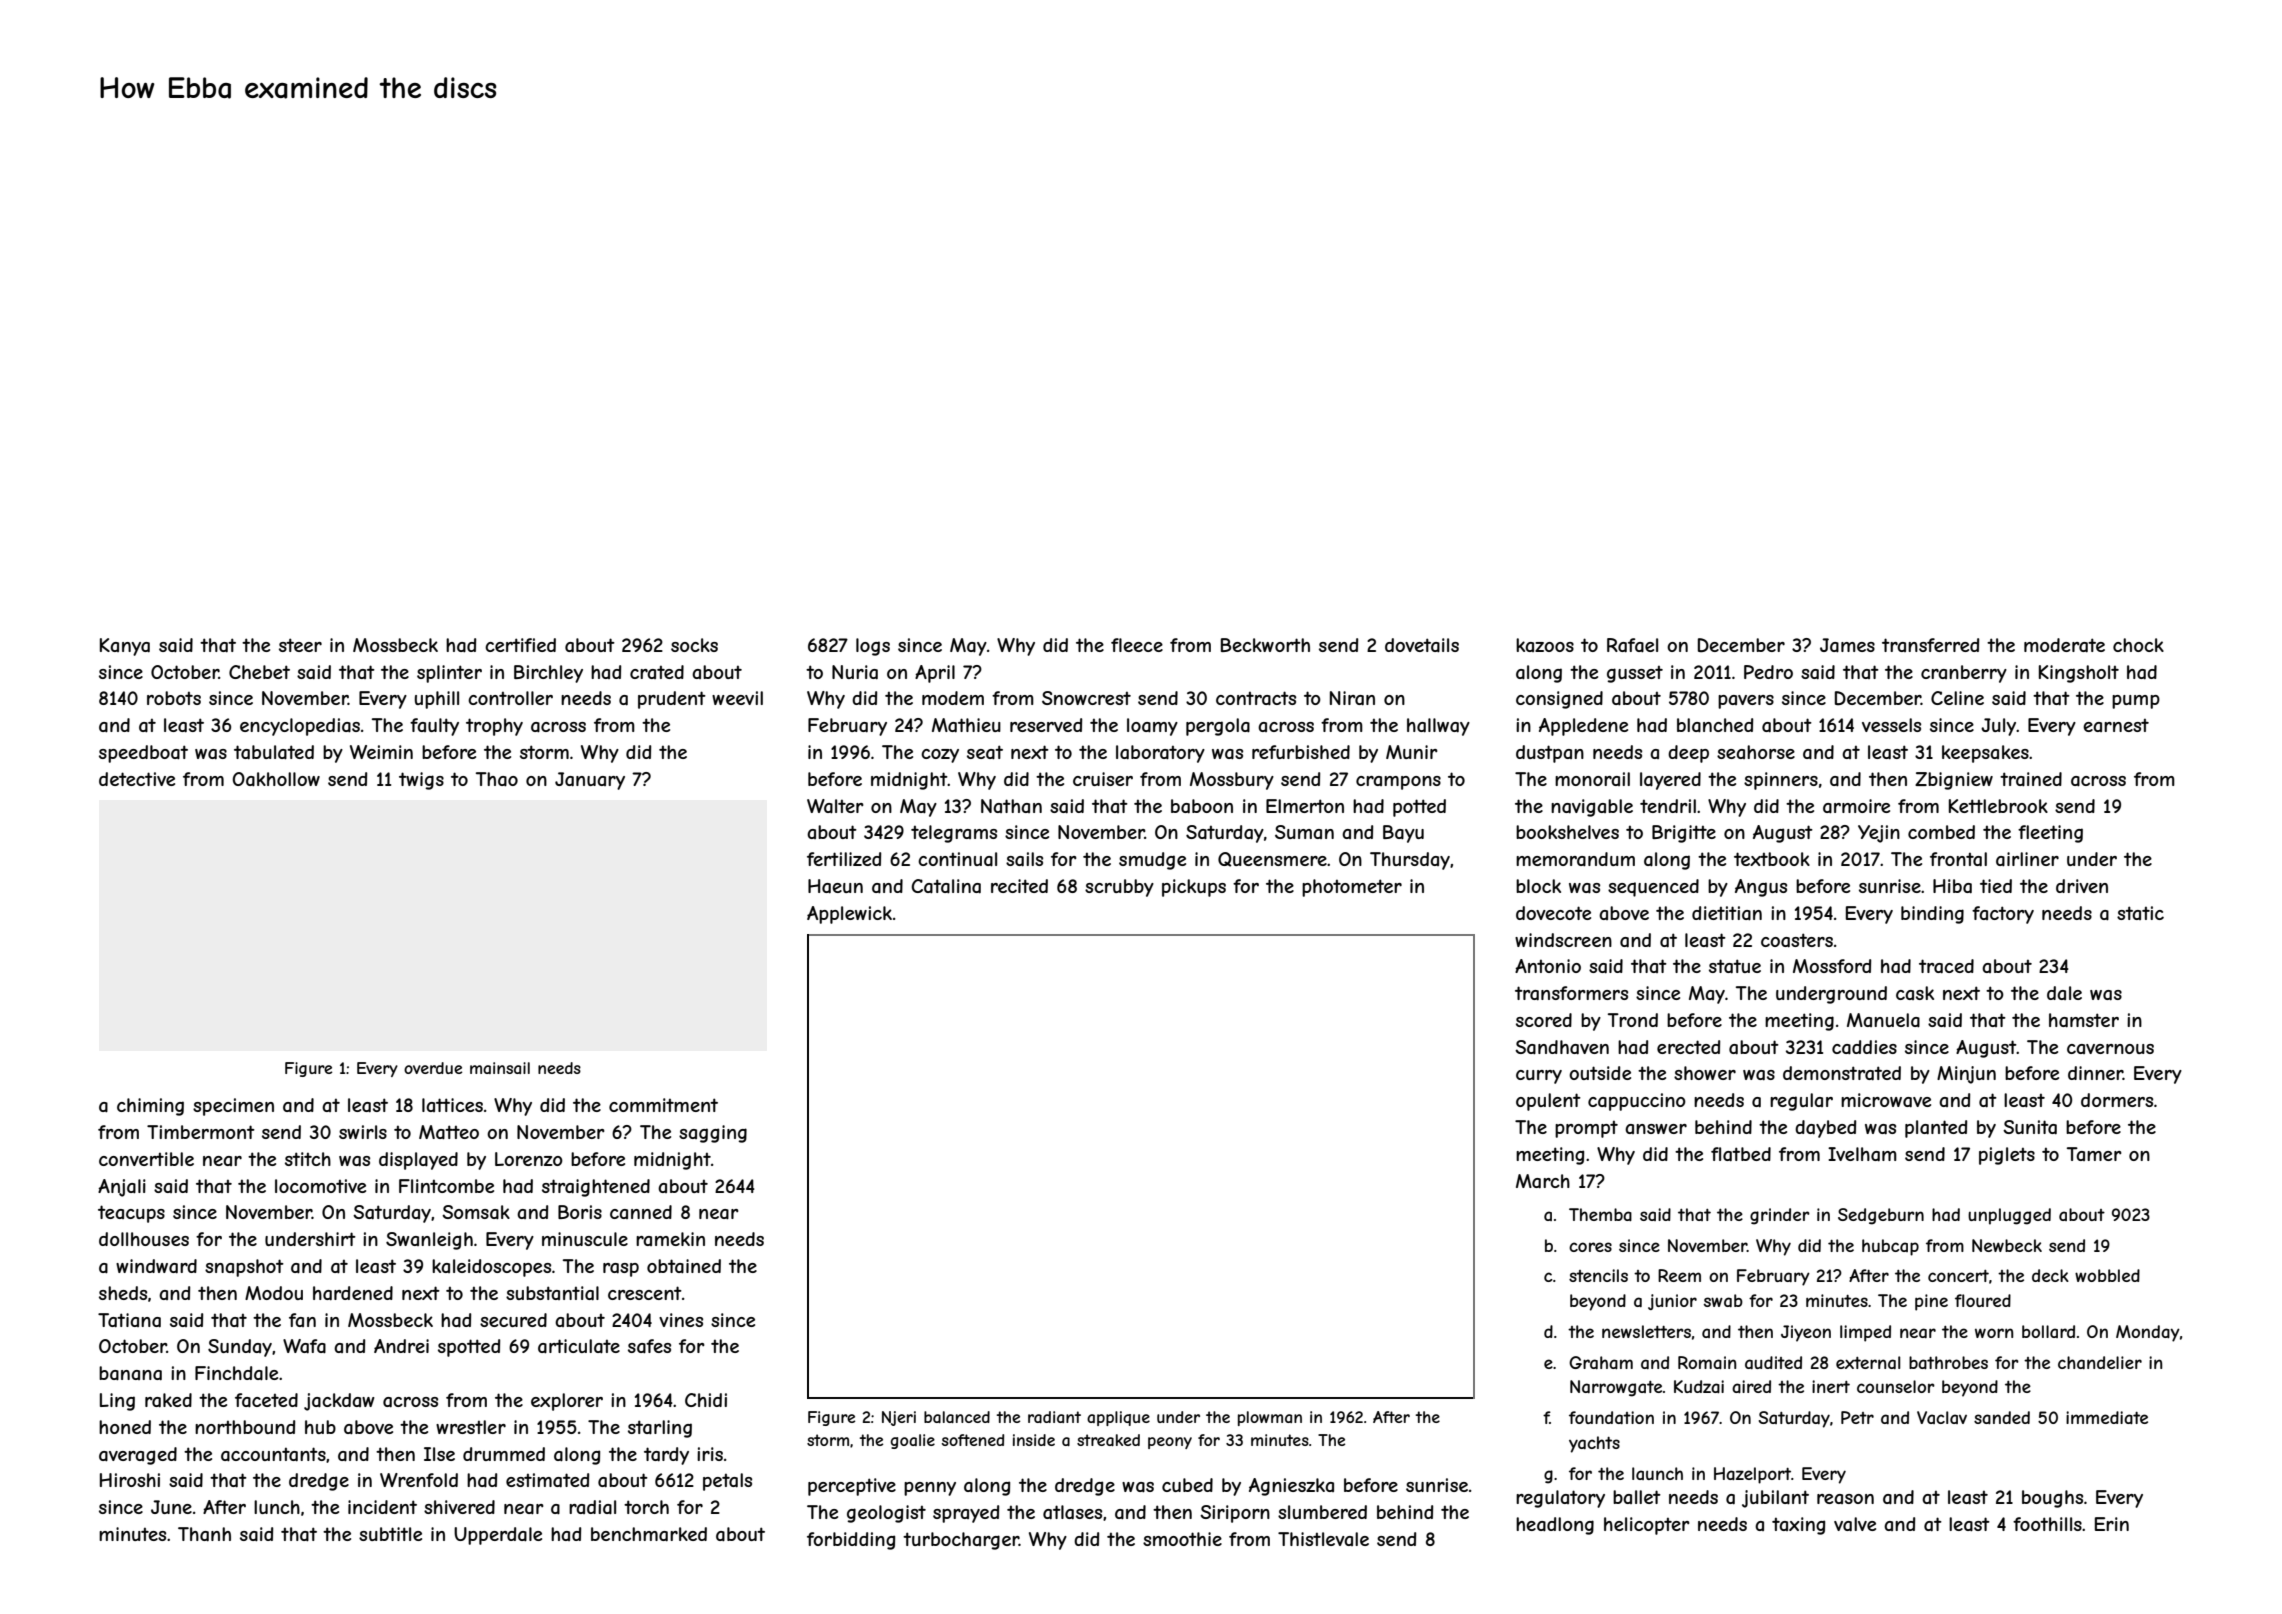  Describe the element at coordinates (2047, 1524) in the screenshot. I see `foothills` at that location.
